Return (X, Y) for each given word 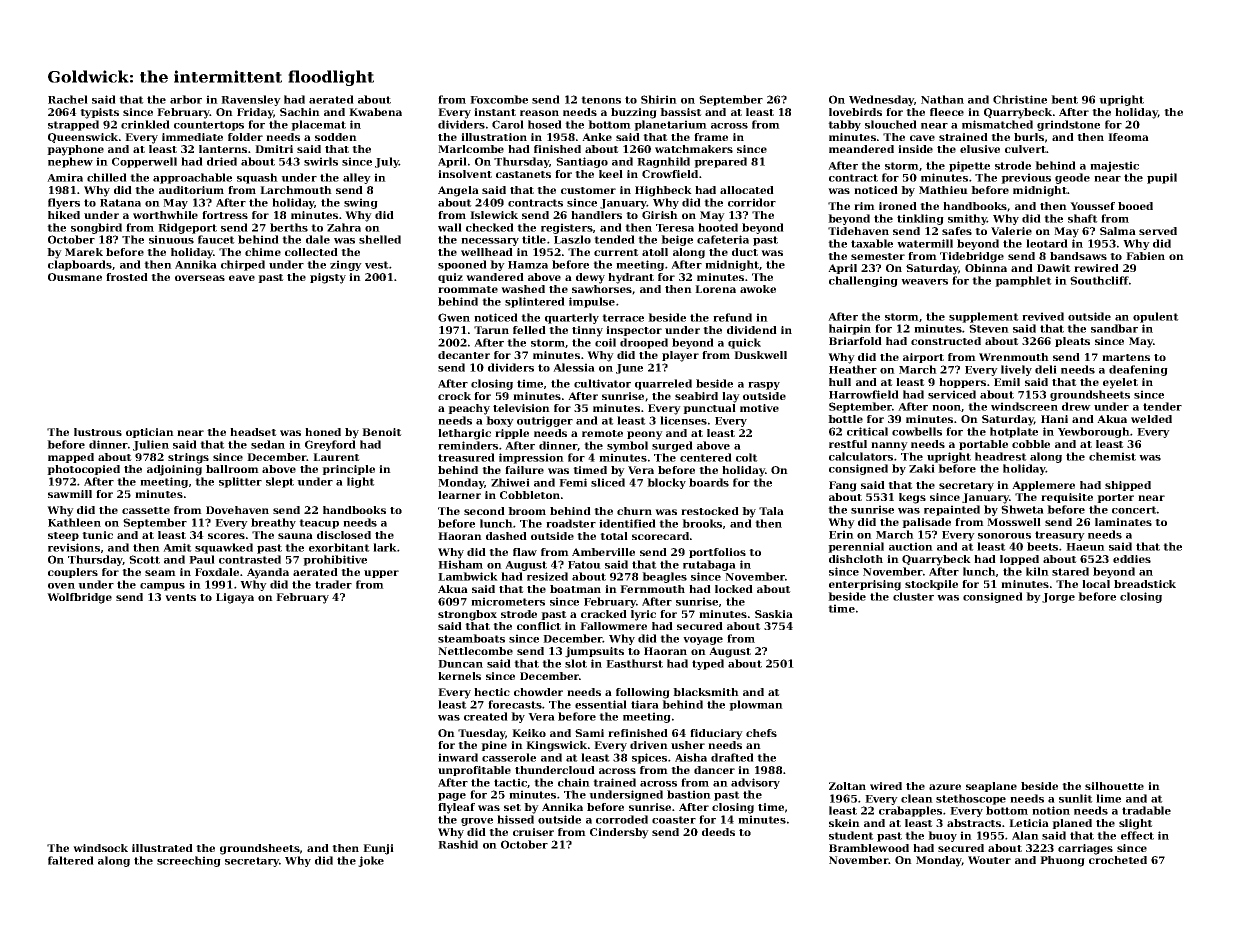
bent (1064, 99)
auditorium (191, 190)
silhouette (1114, 786)
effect (1137, 835)
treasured (466, 457)
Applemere (1043, 486)
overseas (200, 278)
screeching (189, 861)
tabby (844, 125)
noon (946, 408)
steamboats (471, 638)
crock (454, 396)
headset (253, 432)
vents (180, 597)
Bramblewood (869, 848)
